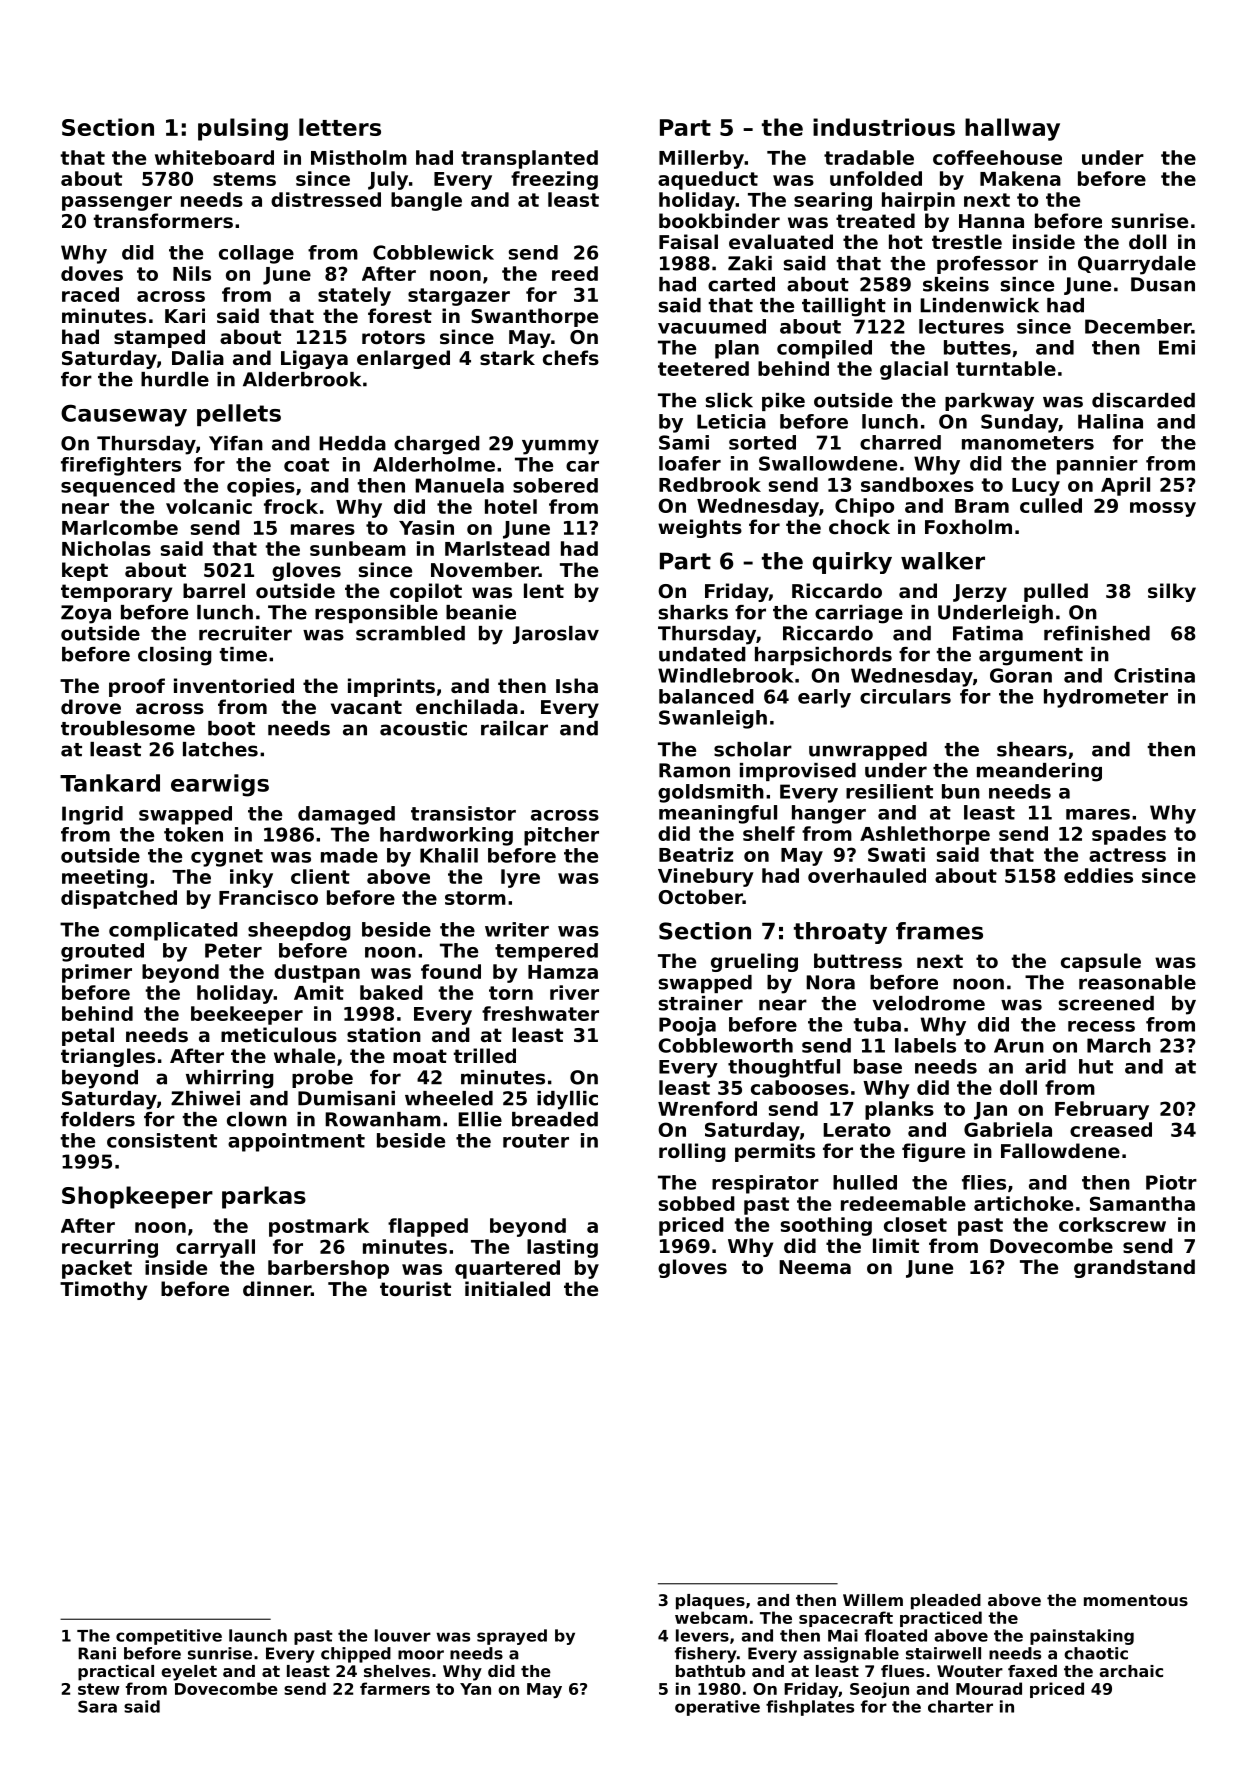 The image size is (1257, 1778). I want to click on Shopkeeper, so click(137, 1197).
